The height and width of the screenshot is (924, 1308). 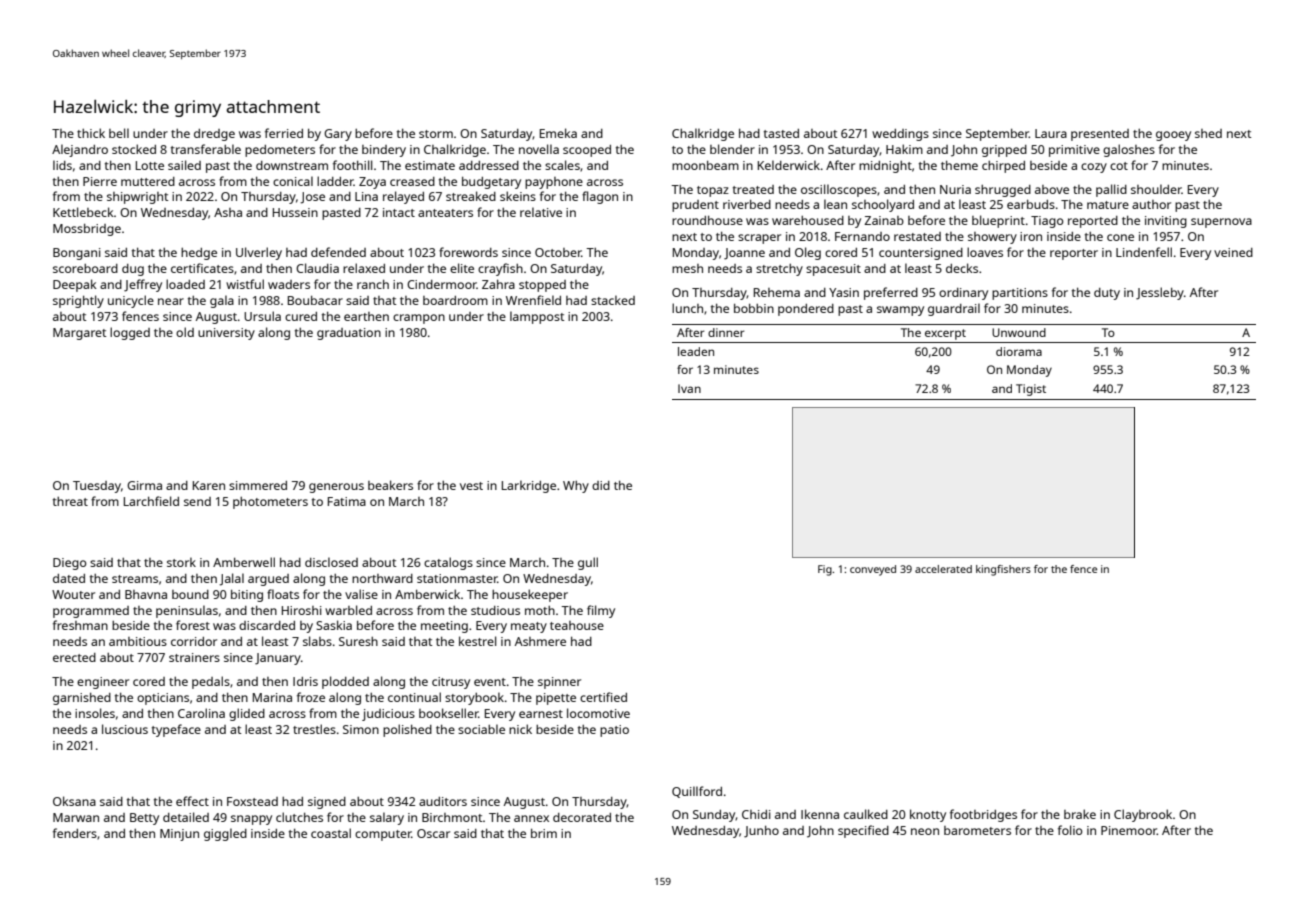 What do you see at coordinates (314, 729) in the screenshot?
I see `trestles` at bounding box center [314, 729].
